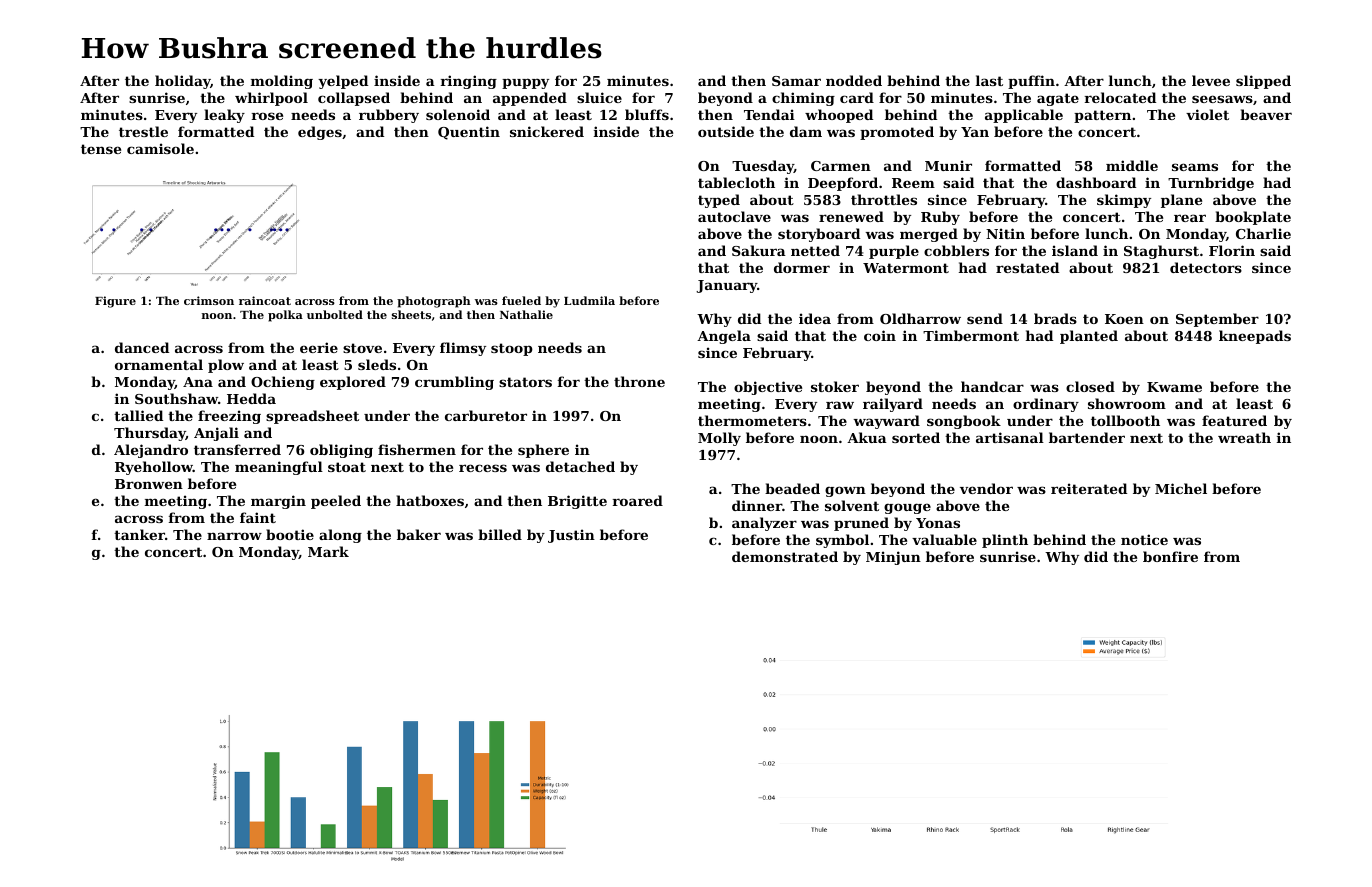  Describe the element at coordinates (143, 131) in the screenshot. I see `trestle` at that location.
